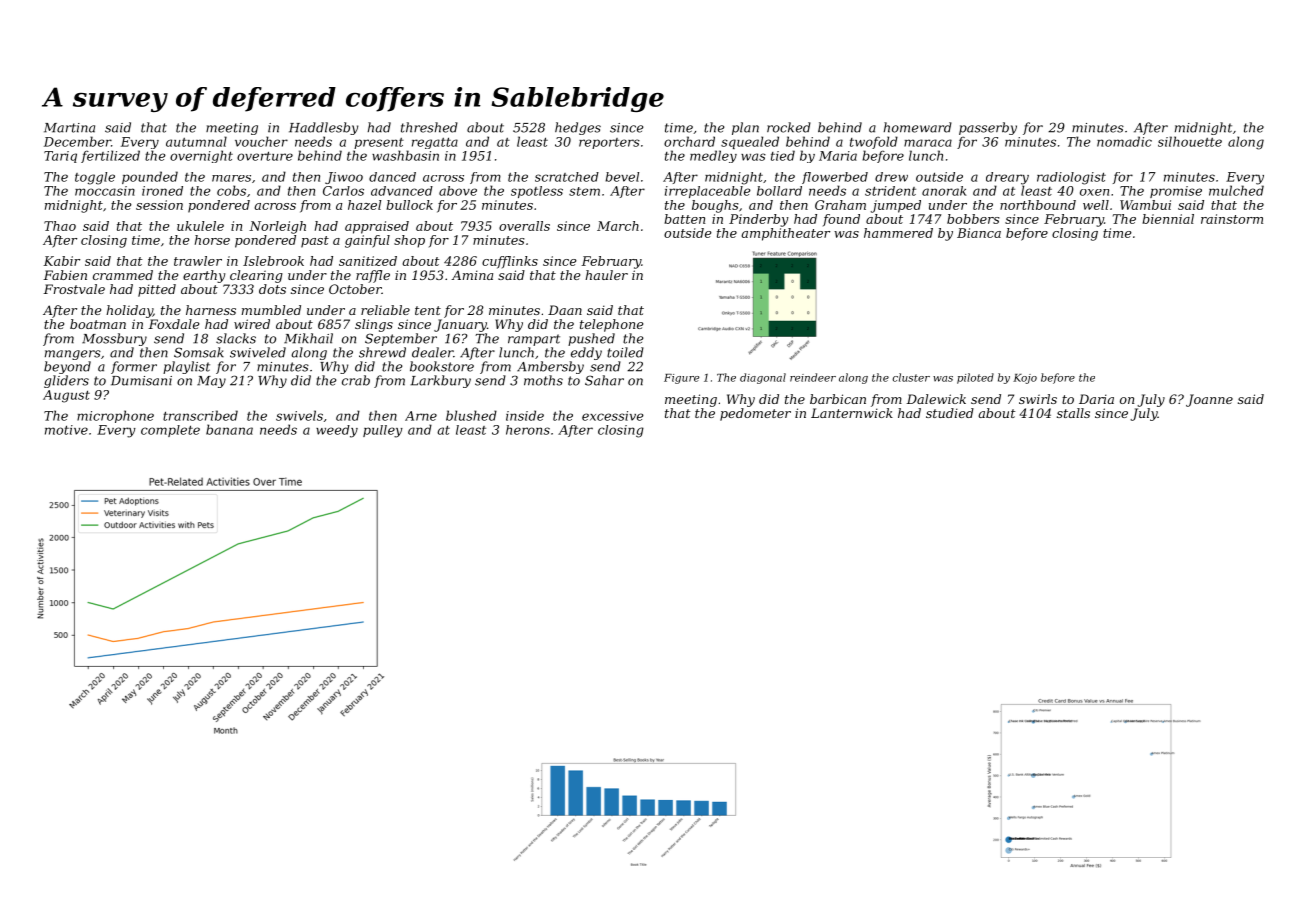 The height and width of the screenshot is (924, 1308). I want to click on Thao, so click(60, 226).
